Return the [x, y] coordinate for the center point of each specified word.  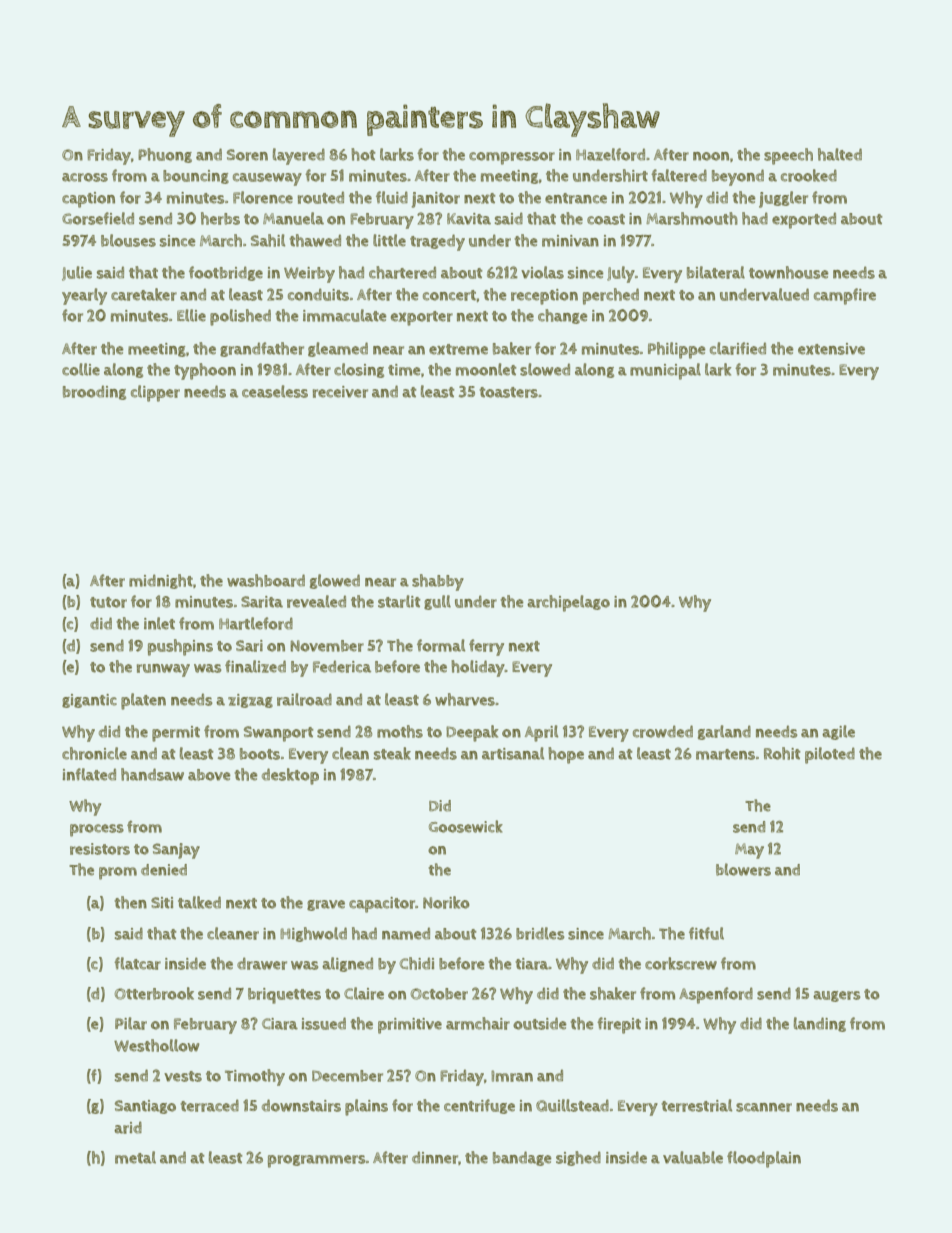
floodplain [764, 1159]
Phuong [165, 155]
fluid [392, 197]
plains [366, 1107]
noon [711, 156]
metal [135, 1157]
